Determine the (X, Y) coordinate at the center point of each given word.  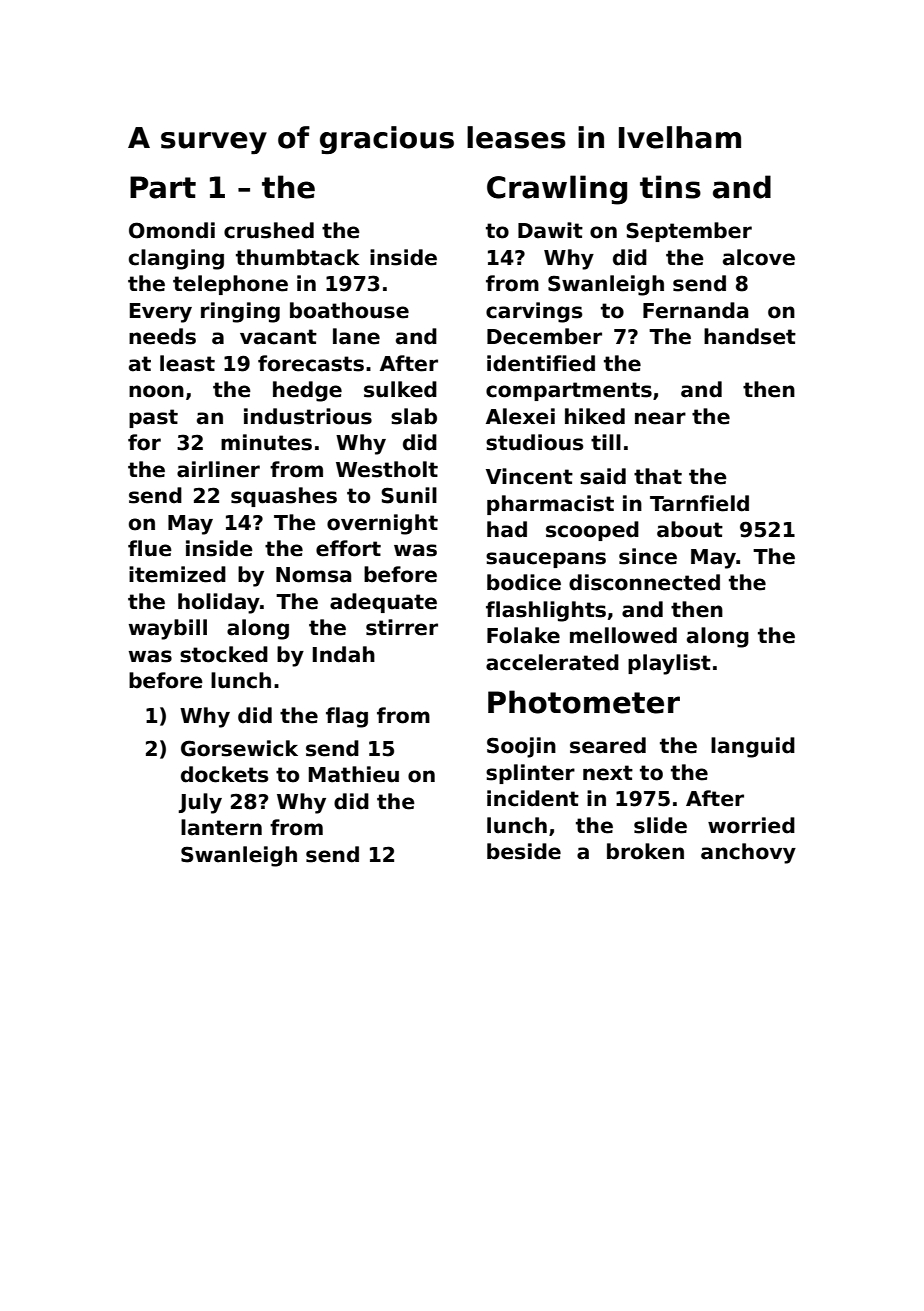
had (507, 529)
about (690, 529)
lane (356, 336)
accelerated (552, 662)
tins (670, 187)
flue (150, 548)
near (660, 418)
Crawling (557, 190)
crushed (269, 230)
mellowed (623, 635)
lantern (221, 827)
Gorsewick (239, 748)
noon (156, 391)
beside (524, 851)
